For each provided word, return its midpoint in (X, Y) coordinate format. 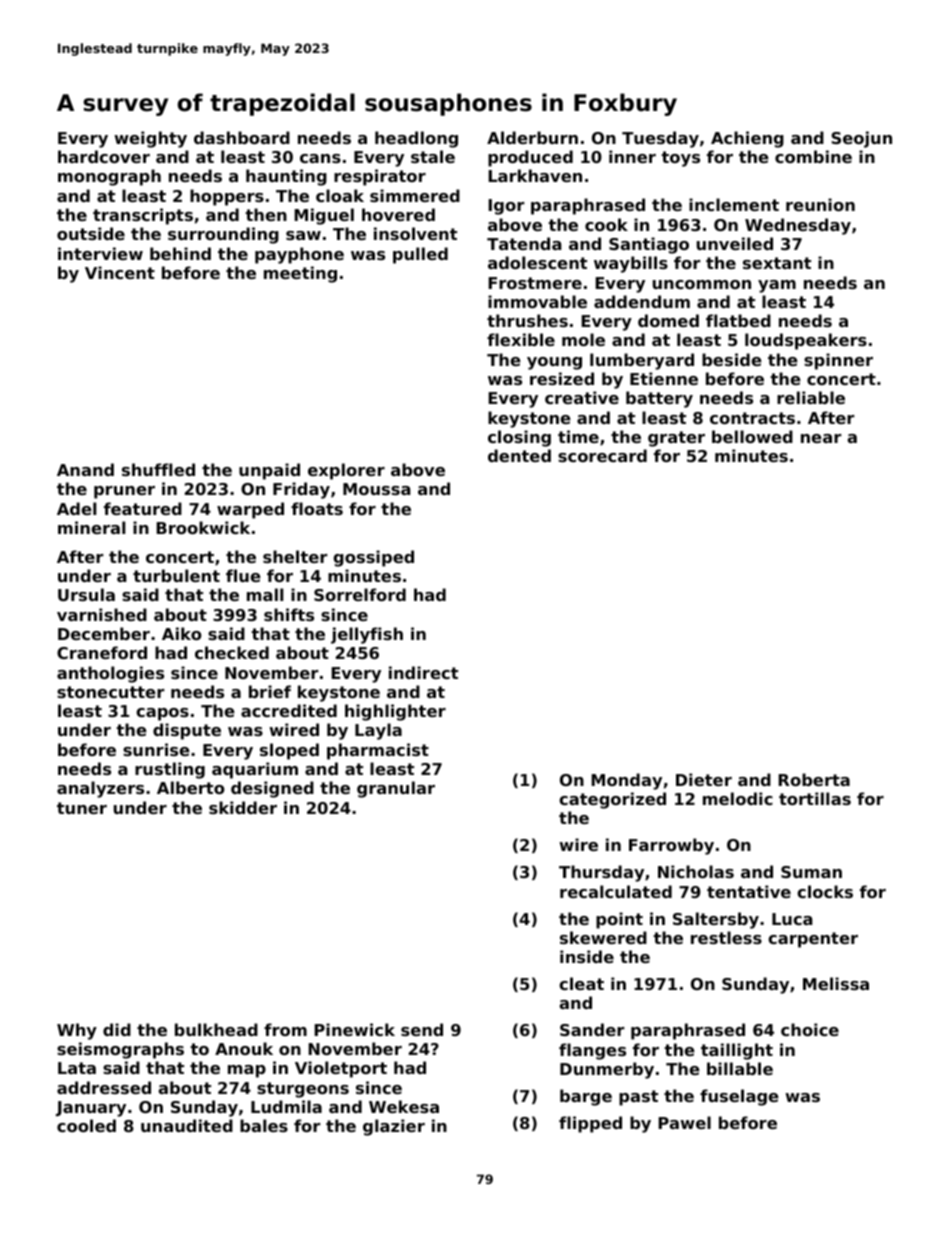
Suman (811, 872)
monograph (109, 177)
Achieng (747, 139)
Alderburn (532, 137)
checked (232, 652)
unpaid (269, 471)
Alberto (191, 787)
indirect (423, 672)
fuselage (739, 1097)
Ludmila (286, 1106)
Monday (626, 781)
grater (676, 439)
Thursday (601, 873)
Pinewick (354, 1029)
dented (519, 455)
